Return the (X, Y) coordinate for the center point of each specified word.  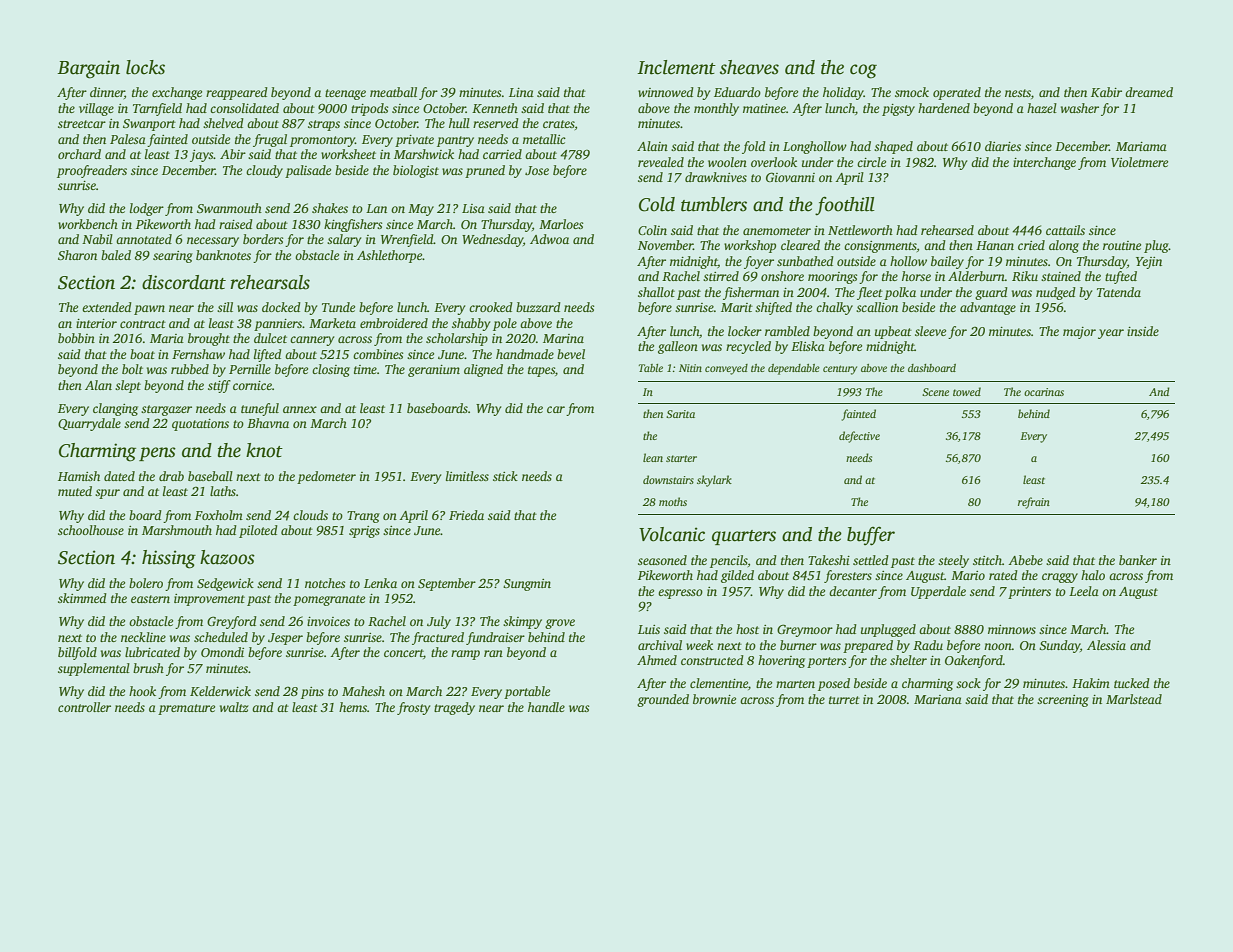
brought (209, 339)
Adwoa (549, 239)
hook (142, 691)
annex (300, 409)
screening (1063, 701)
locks (145, 67)
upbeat (893, 332)
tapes (541, 371)
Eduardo (737, 92)
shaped (893, 147)
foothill (845, 206)
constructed (712, 660)
